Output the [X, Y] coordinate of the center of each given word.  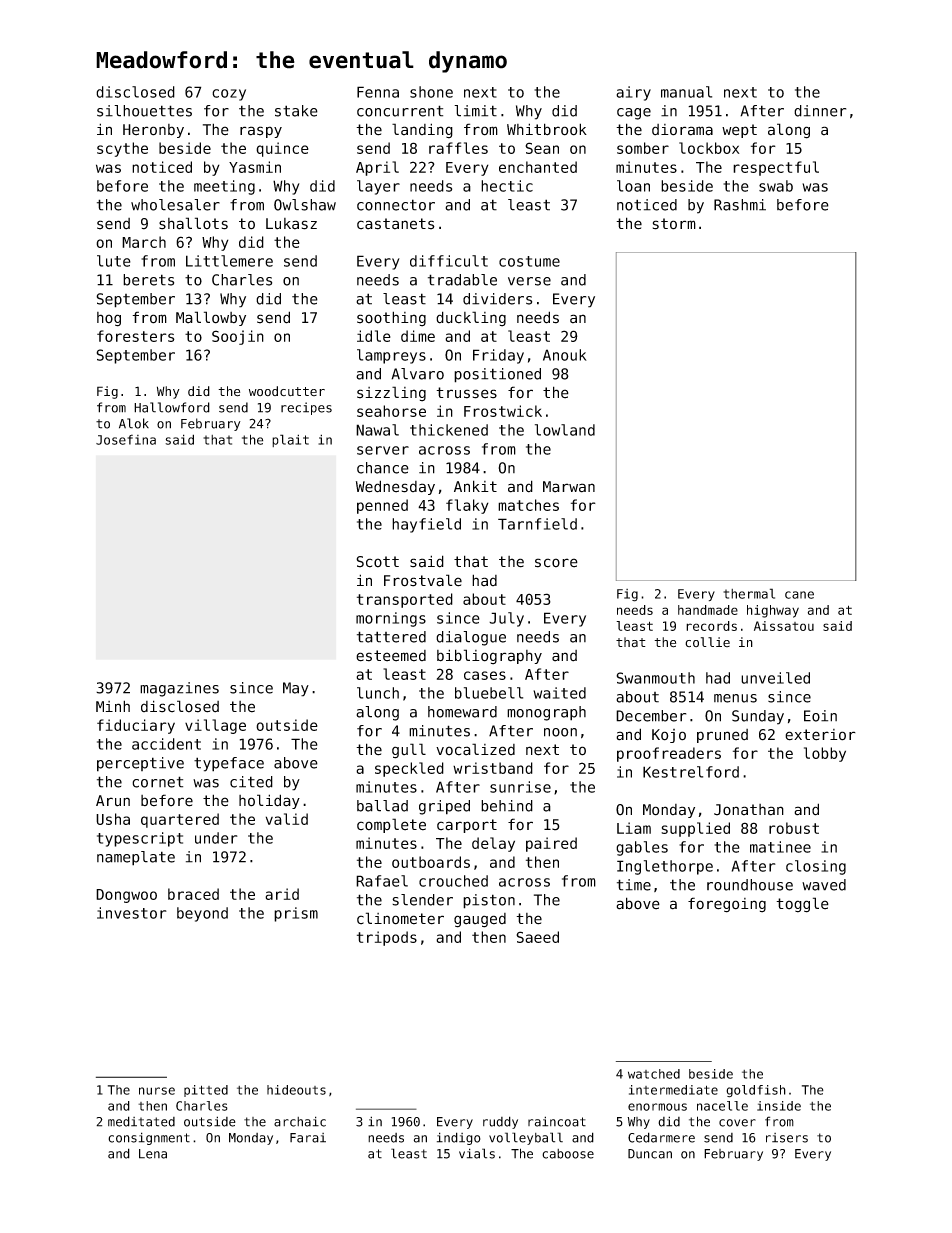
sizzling [391, 394]
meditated [141, 1121]
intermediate [673, 1090]
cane [799, 595]
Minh [113, 706]
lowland [565, 430]
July [506, 619]
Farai [308, 1138]
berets [148, 280]
